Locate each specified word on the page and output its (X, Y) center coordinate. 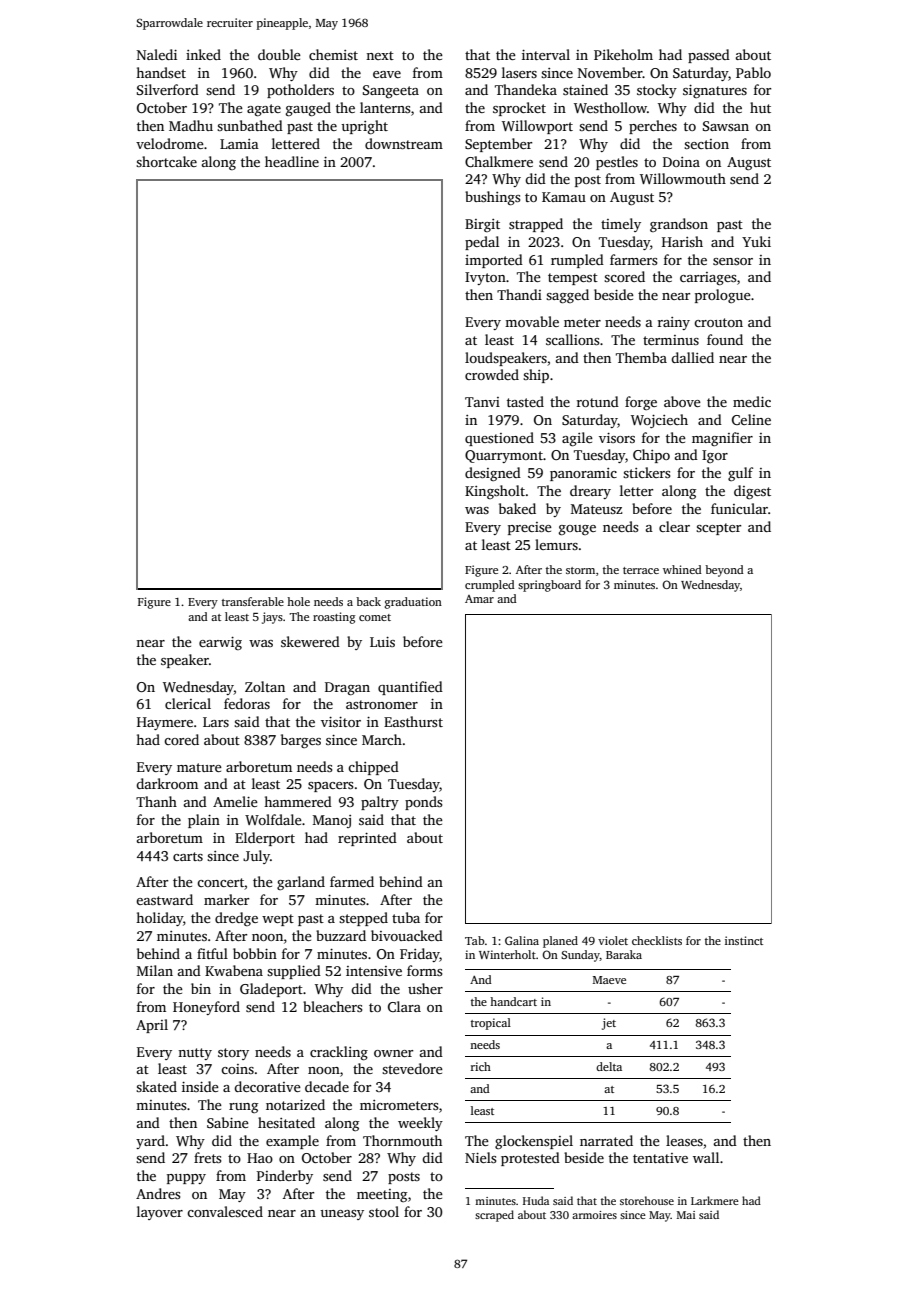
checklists (657, 940)
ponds (423, 803)
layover (160, 1213)
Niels (480, 1157)
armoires (594, 1215)
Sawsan (726, 126)
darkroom (167, 783)
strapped (536, 225)
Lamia (239, 144)
